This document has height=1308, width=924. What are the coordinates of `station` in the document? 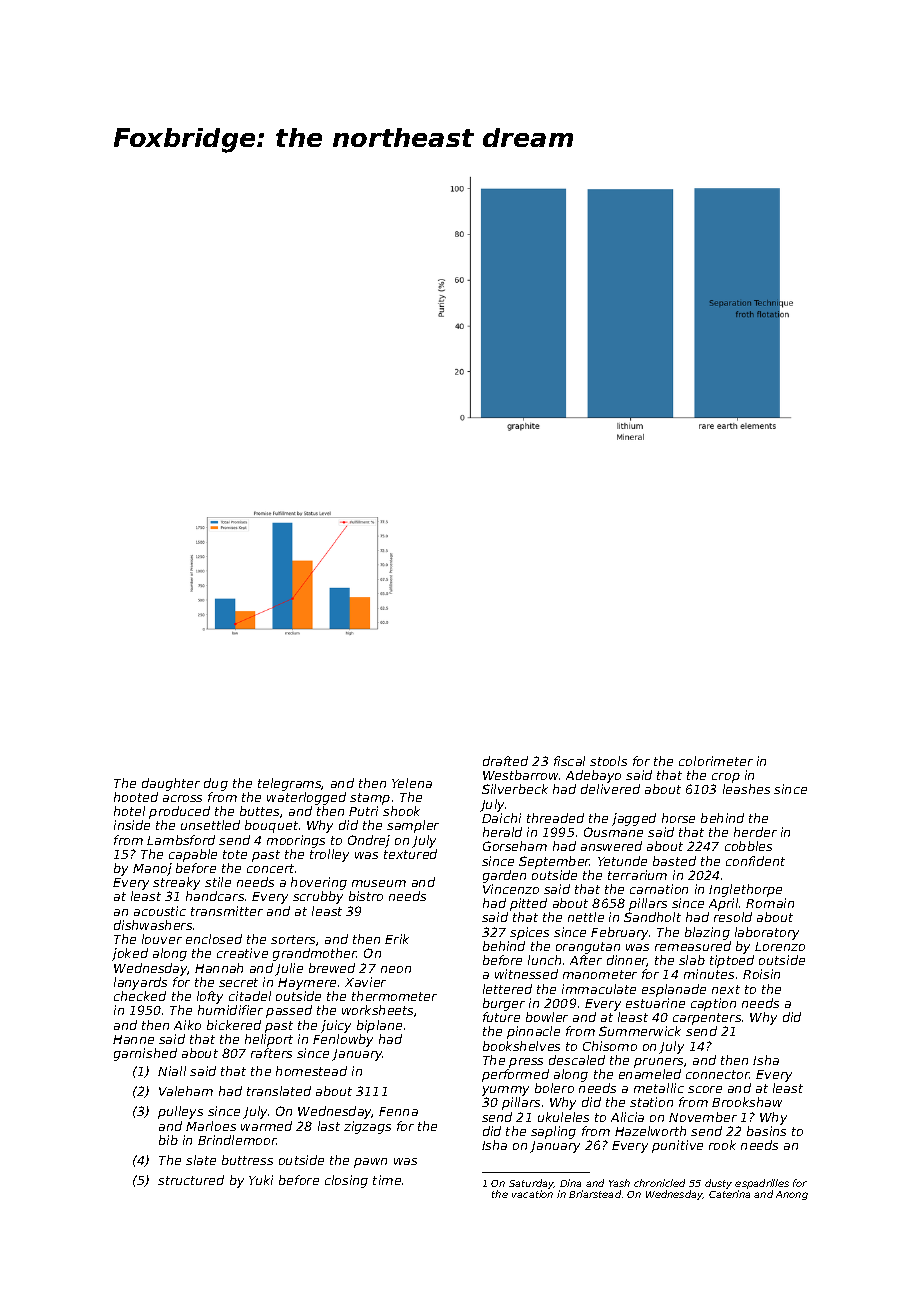 It's located at (651, 1102).
